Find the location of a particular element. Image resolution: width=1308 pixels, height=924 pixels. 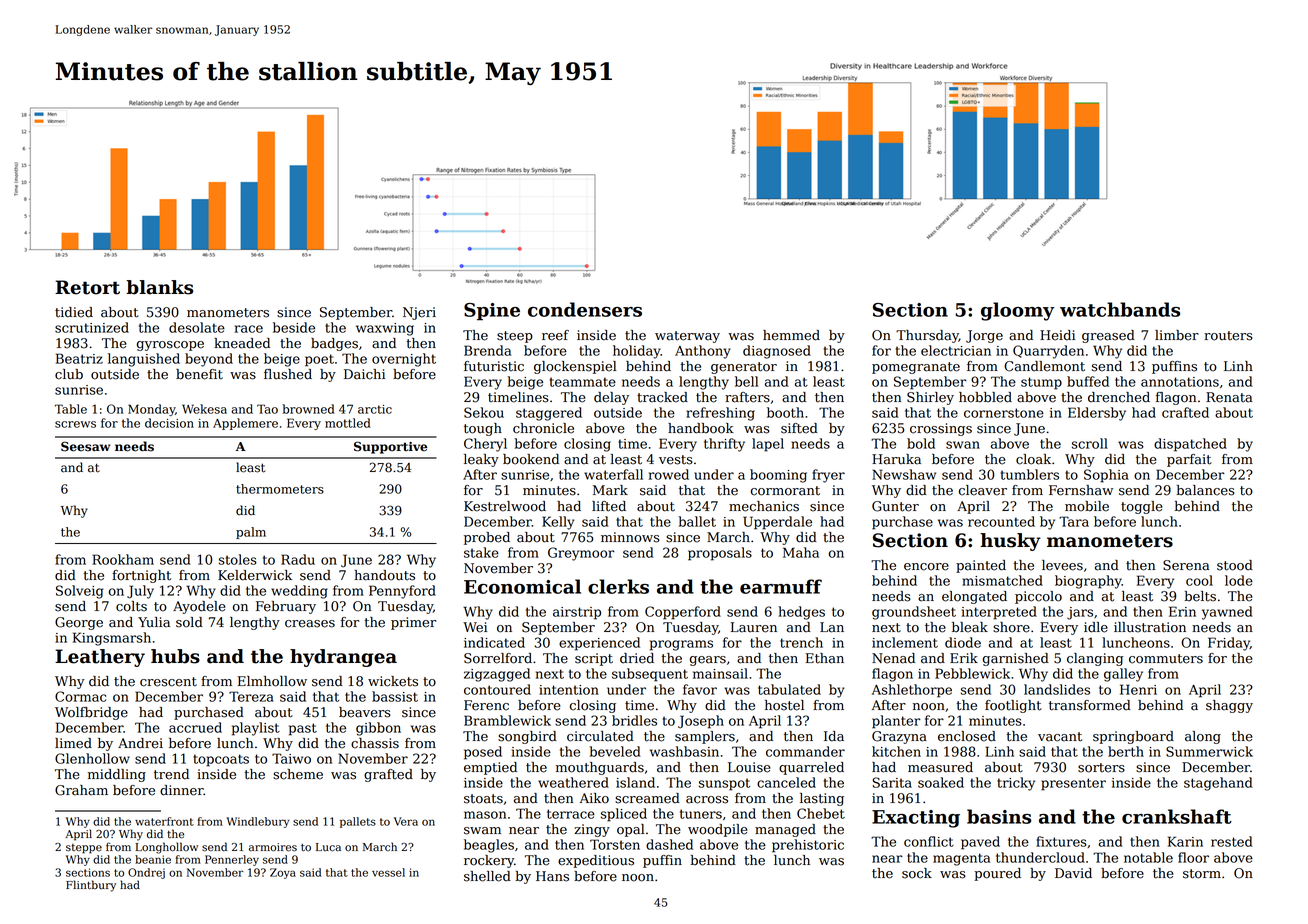

watchbands is located at coordinates (1120, 309).
